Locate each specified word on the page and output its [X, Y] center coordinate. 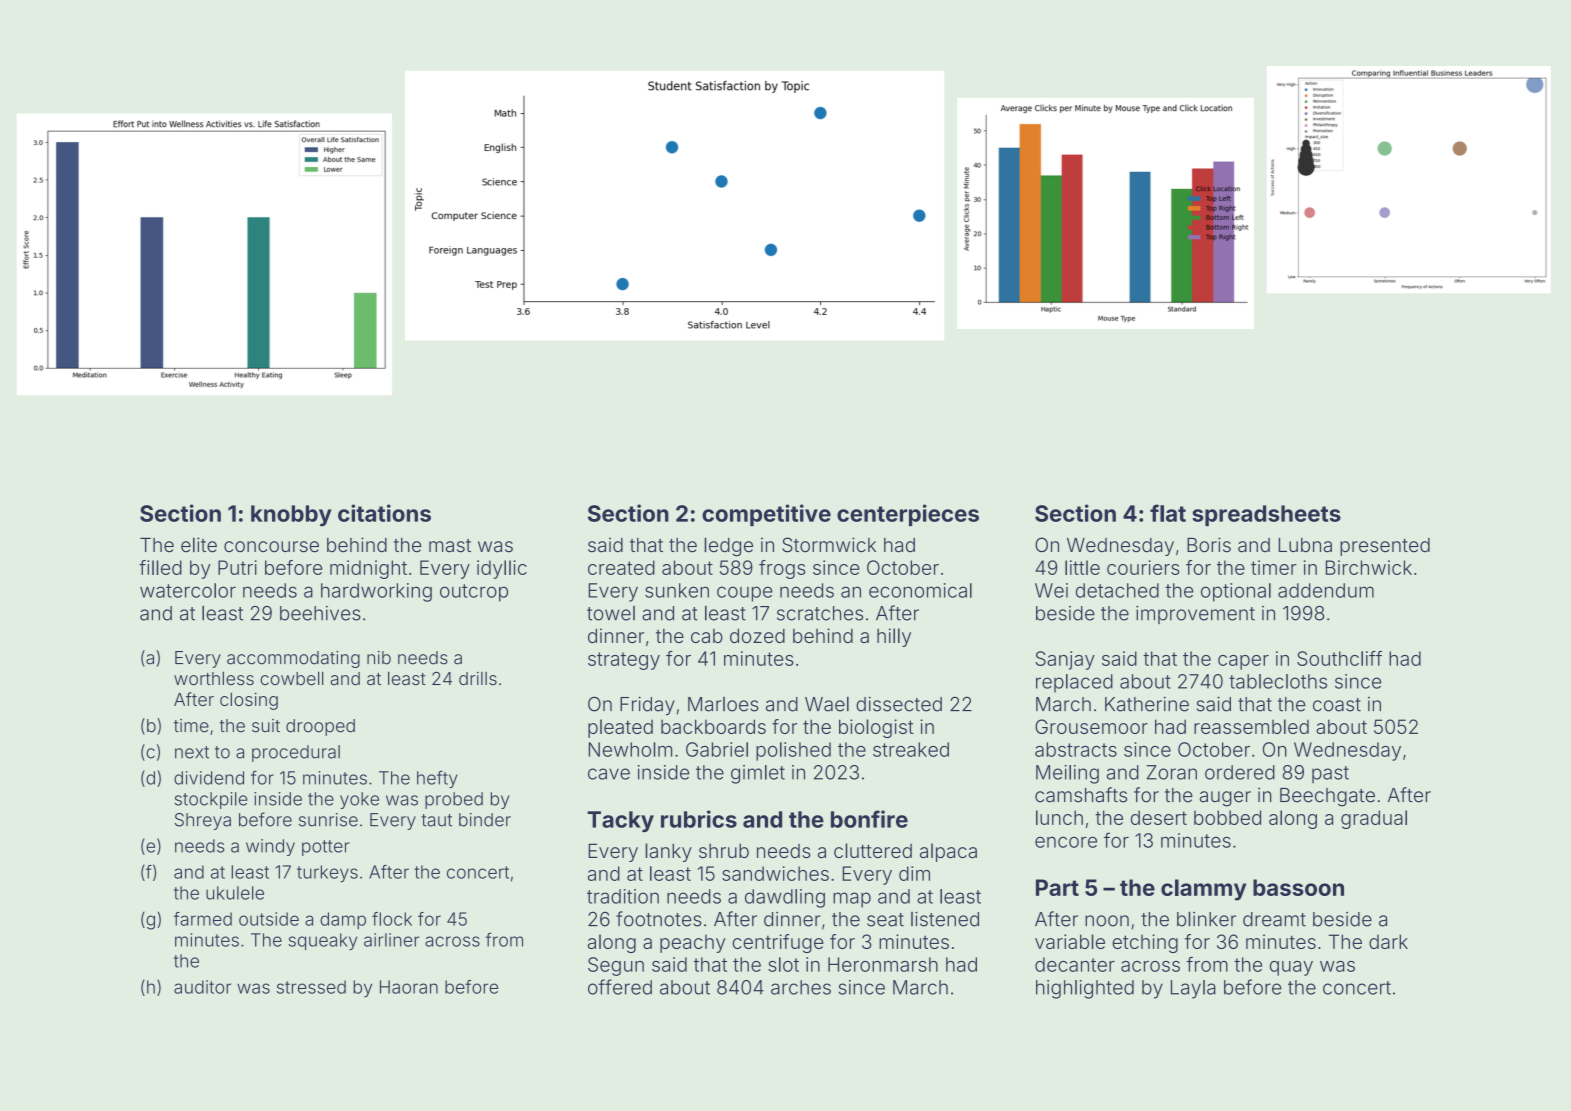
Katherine [1147, 704]
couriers [1143, 567]
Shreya [203, 821]
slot [783, 964]
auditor [202, 987]
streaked [911, 749]
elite [199, 545]
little [1082, 567]
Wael [827, 704]
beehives [320, 613]
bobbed [1227, 817]
